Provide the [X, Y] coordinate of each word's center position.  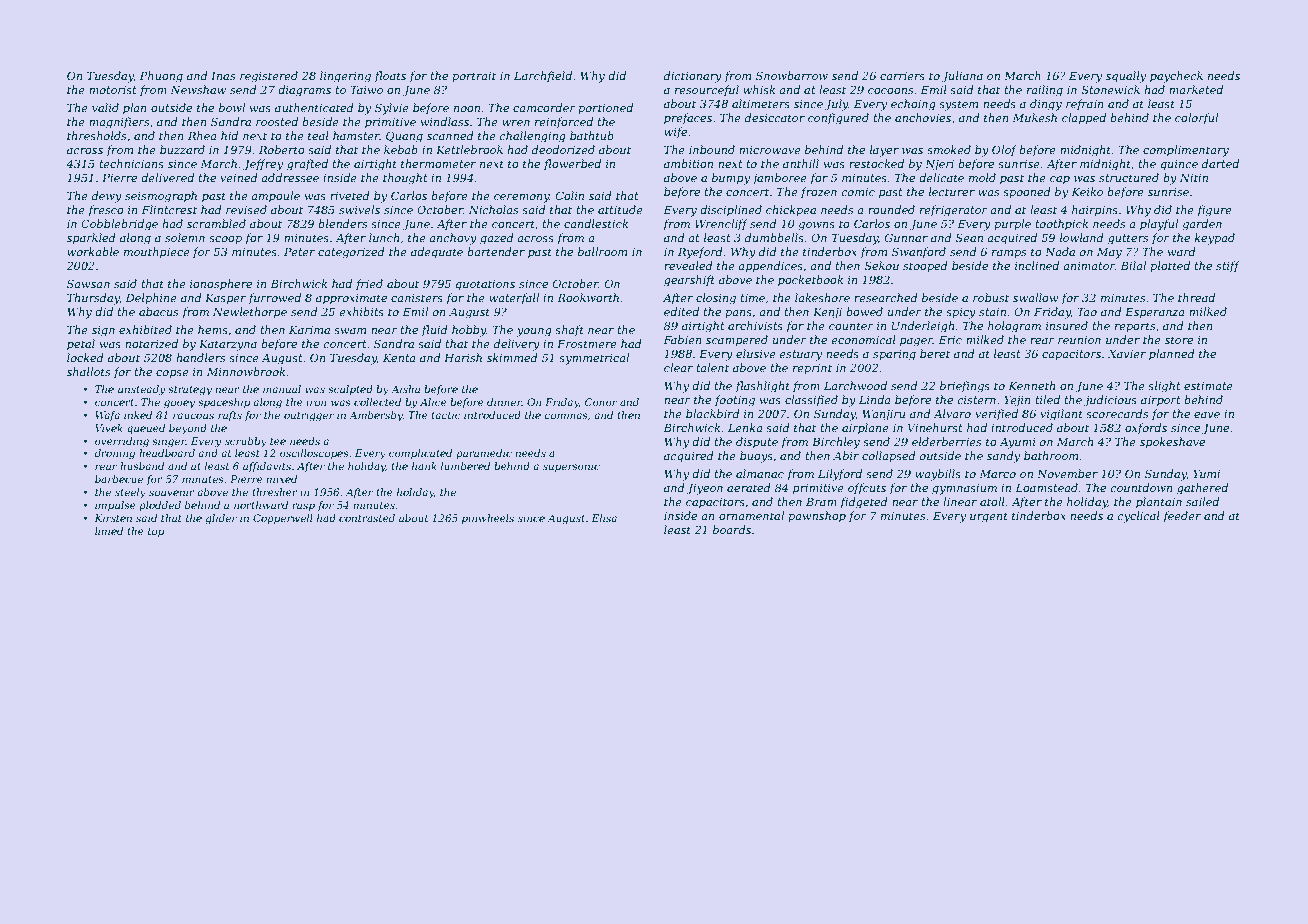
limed [109, 531]
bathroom [1051, 455]
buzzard [182, 149]
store [1179, 340]
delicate [941, 177]
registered [269, 77]
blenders [343, 223]
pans [738, 314]
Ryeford [700, 253]
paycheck [1176, 77]
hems [213, 329]
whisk [759, 89]
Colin [570, 195]
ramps [1009, 254]
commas [566, 416]
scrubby [246, 442]
